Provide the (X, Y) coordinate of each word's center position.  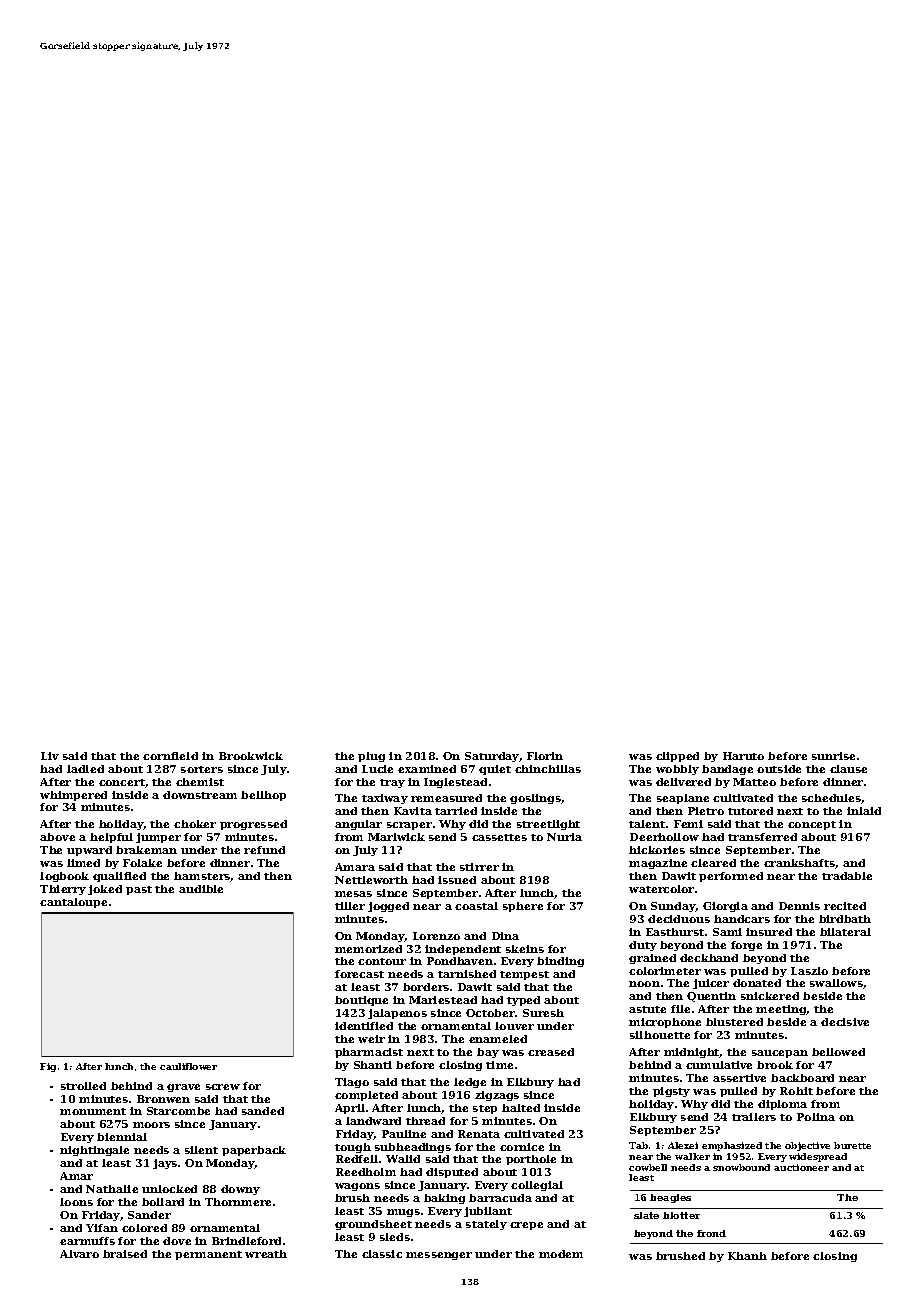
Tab (638, 1145)
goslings (535, 799)
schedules (832, 799)
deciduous (679, 919)
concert (122, 782)
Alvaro (79, 1254)
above (57, 837)
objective (807, 1146)
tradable (847, 876)
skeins (525, 949)
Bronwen (163, 1099)
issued (457, 880)
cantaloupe (73, 903)
